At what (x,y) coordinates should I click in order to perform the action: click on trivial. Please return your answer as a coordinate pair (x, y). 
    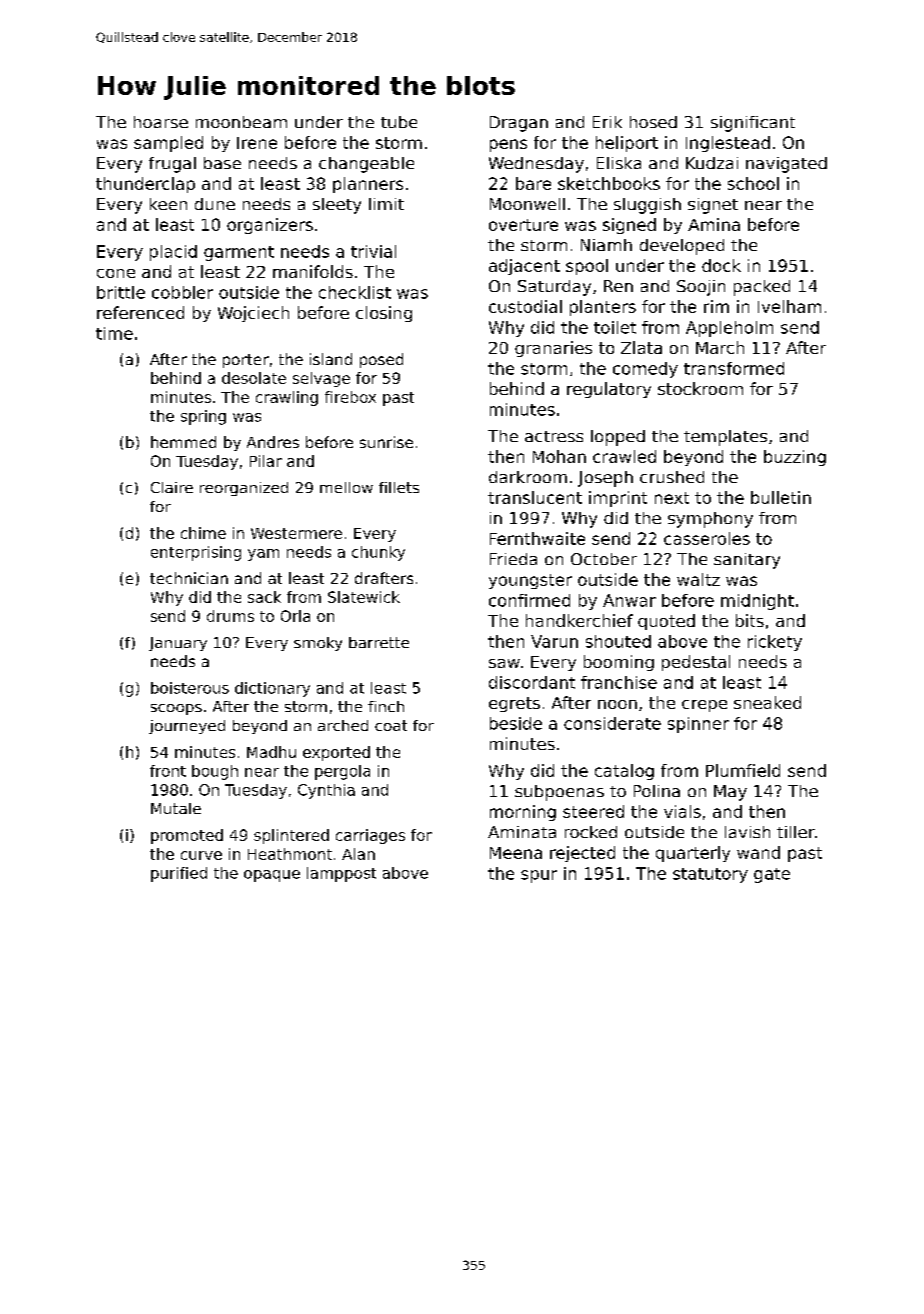
    Looking at the image, I should click on (373, 251).
